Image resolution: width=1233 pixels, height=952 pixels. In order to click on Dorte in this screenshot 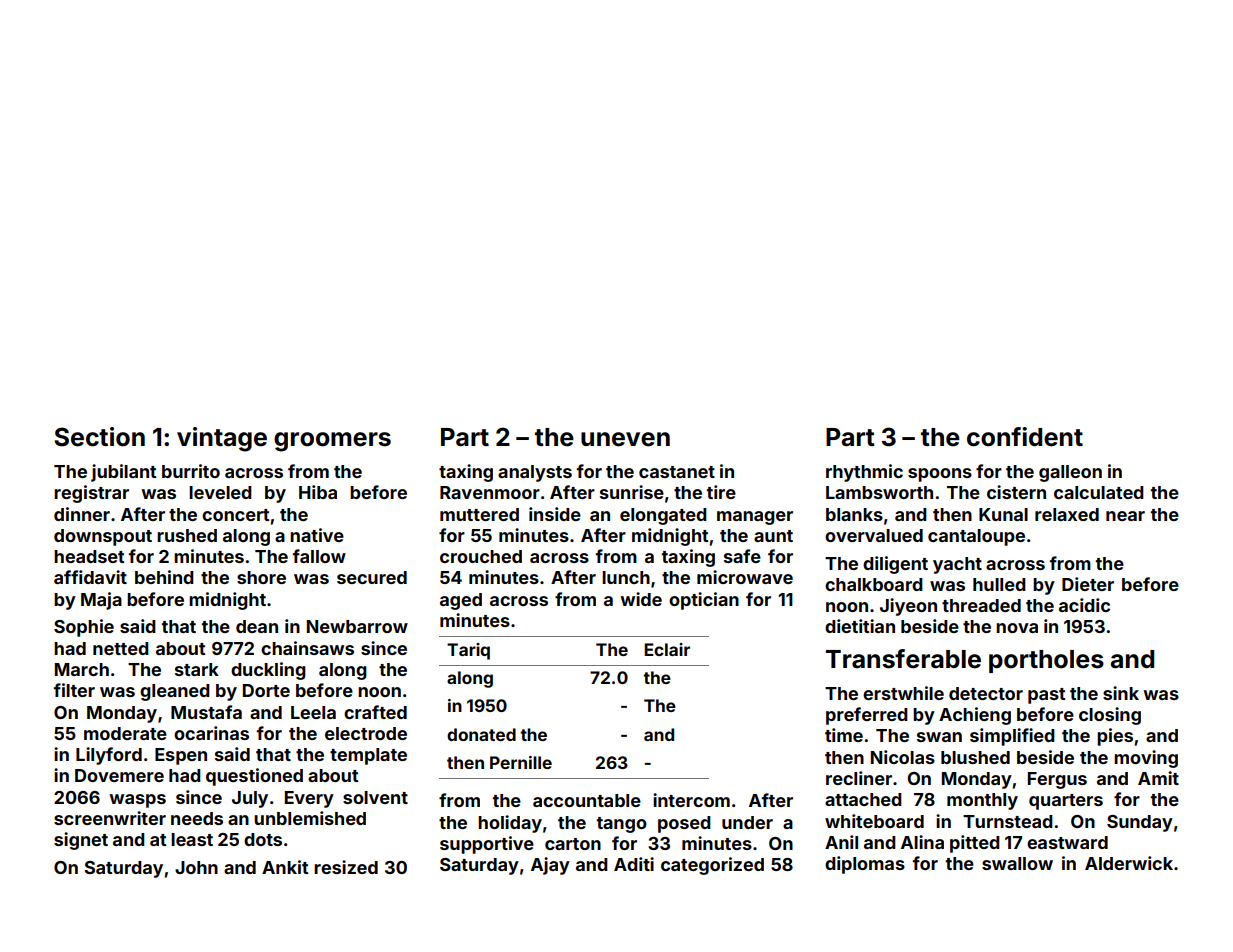, I will do `click(266, 690)`.
